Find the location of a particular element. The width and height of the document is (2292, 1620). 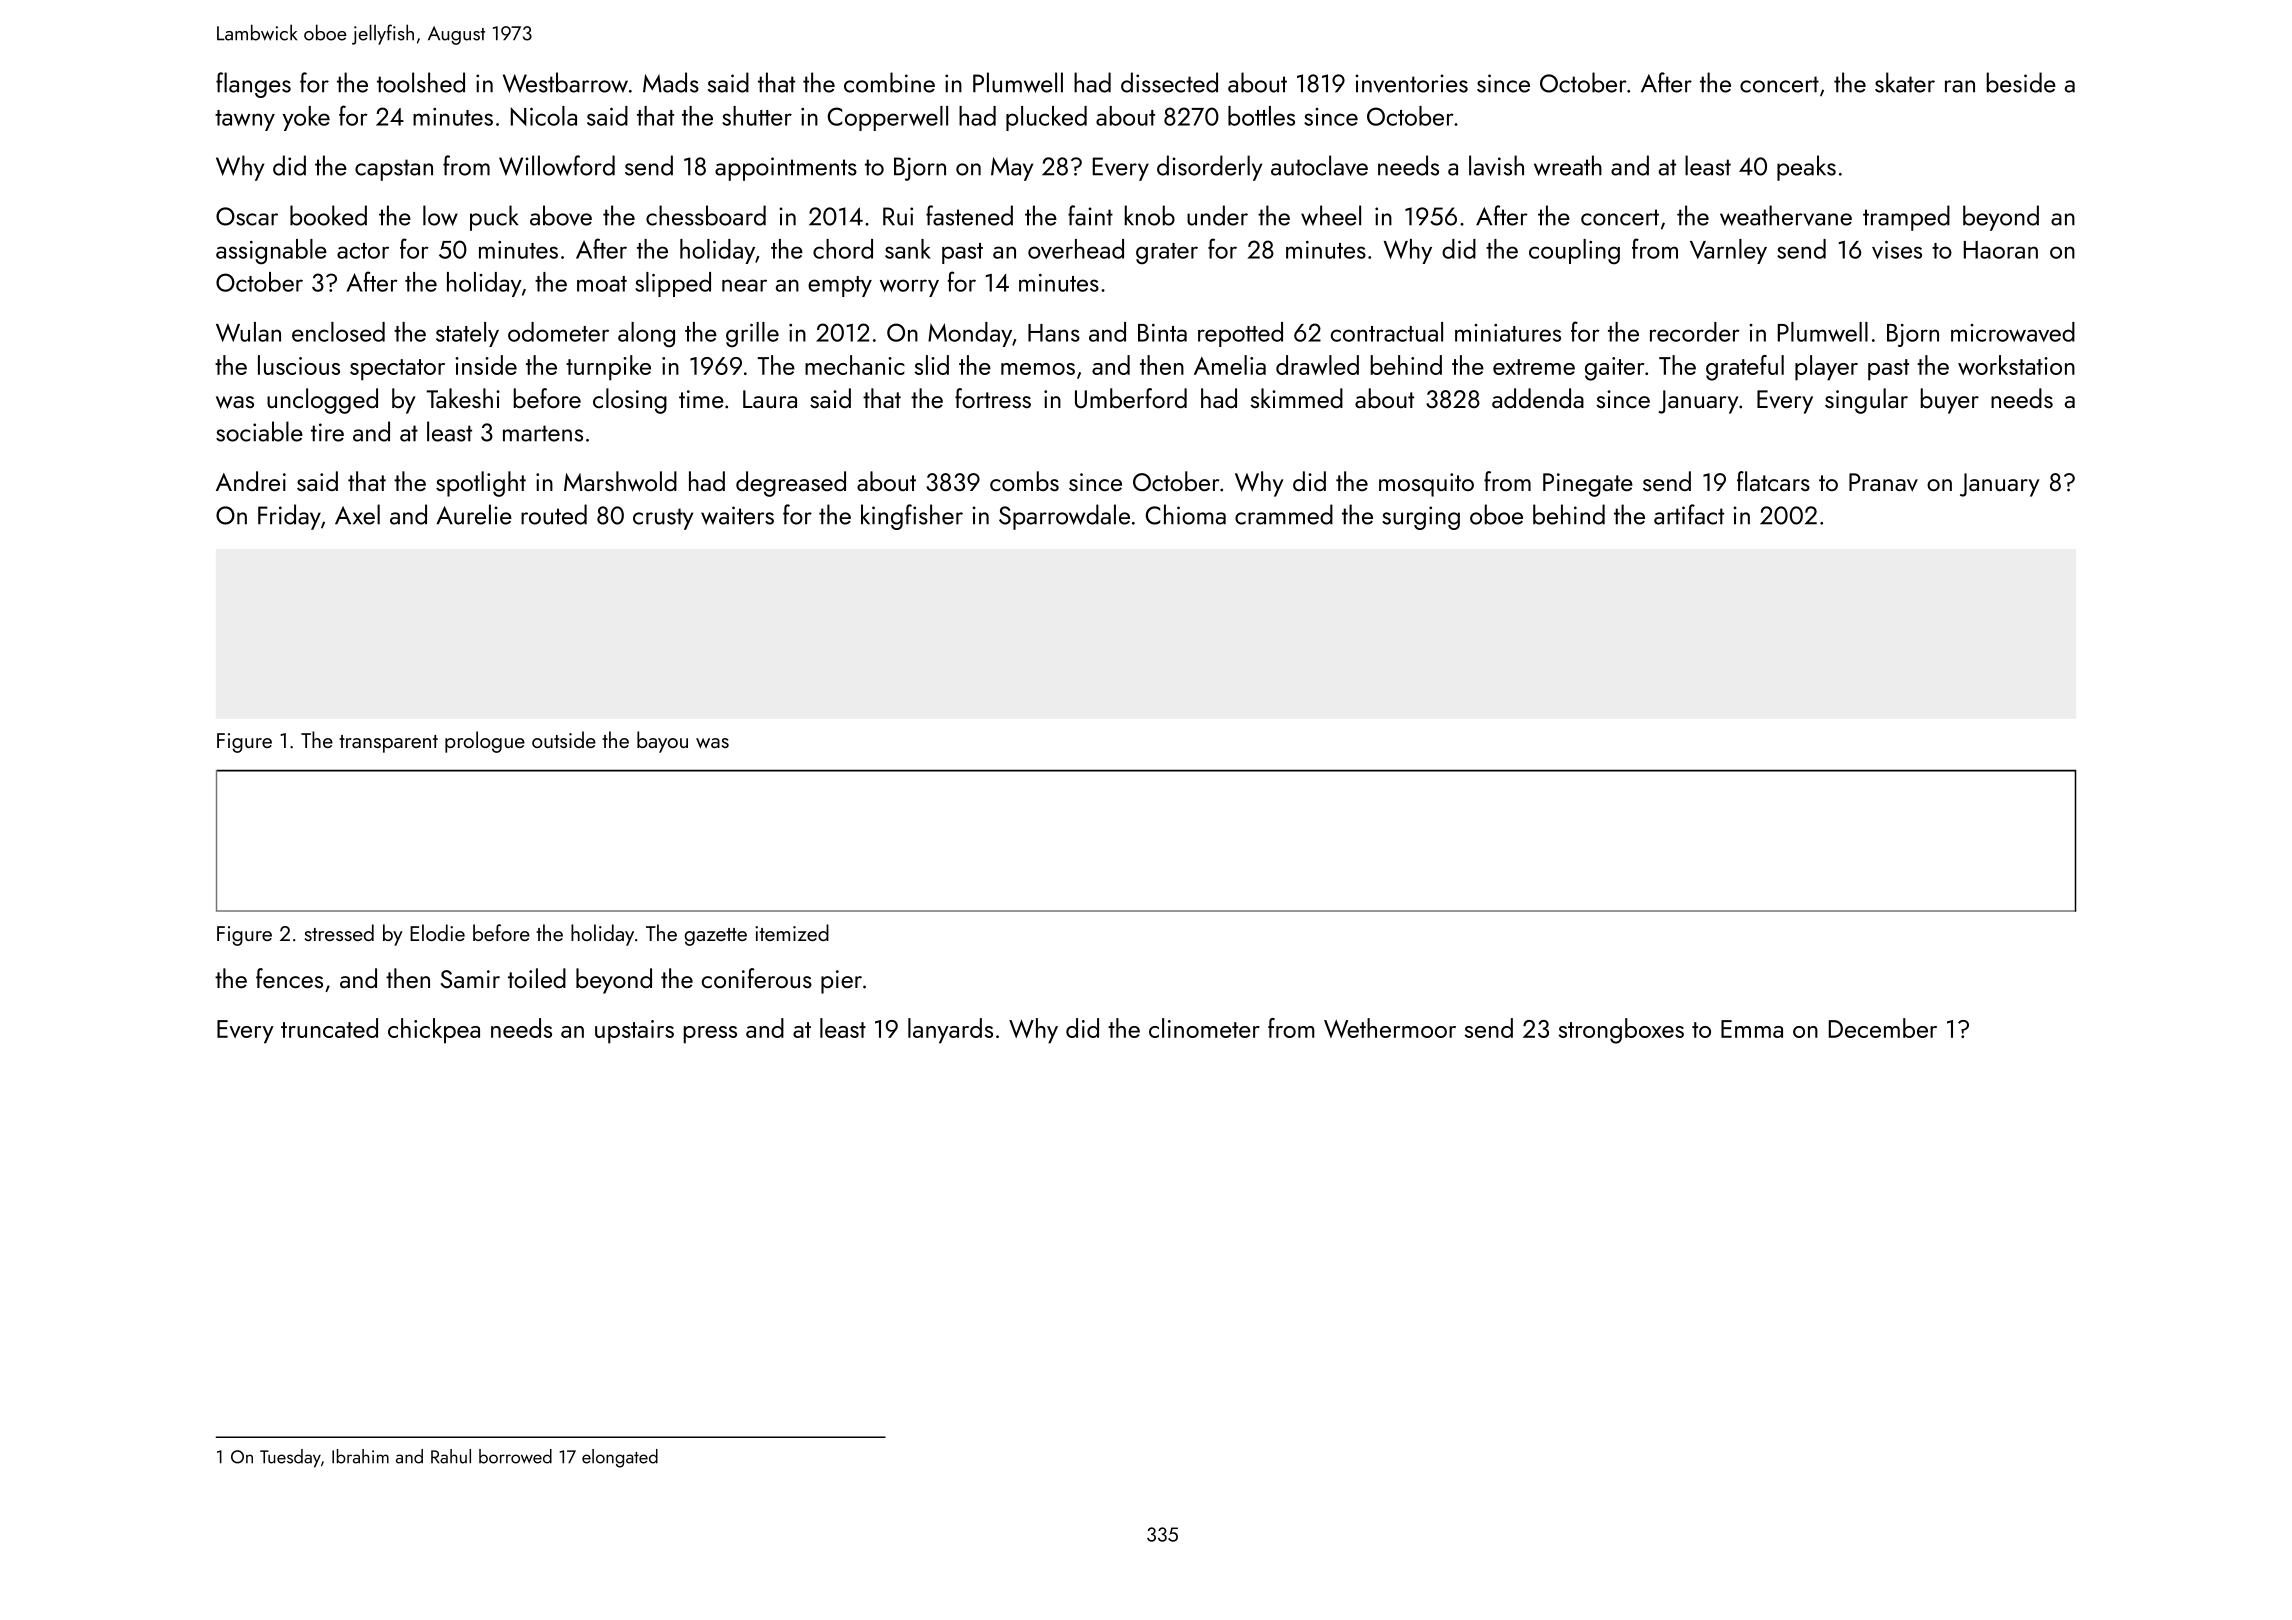

buyer is located at coordinates (1950, 401).
